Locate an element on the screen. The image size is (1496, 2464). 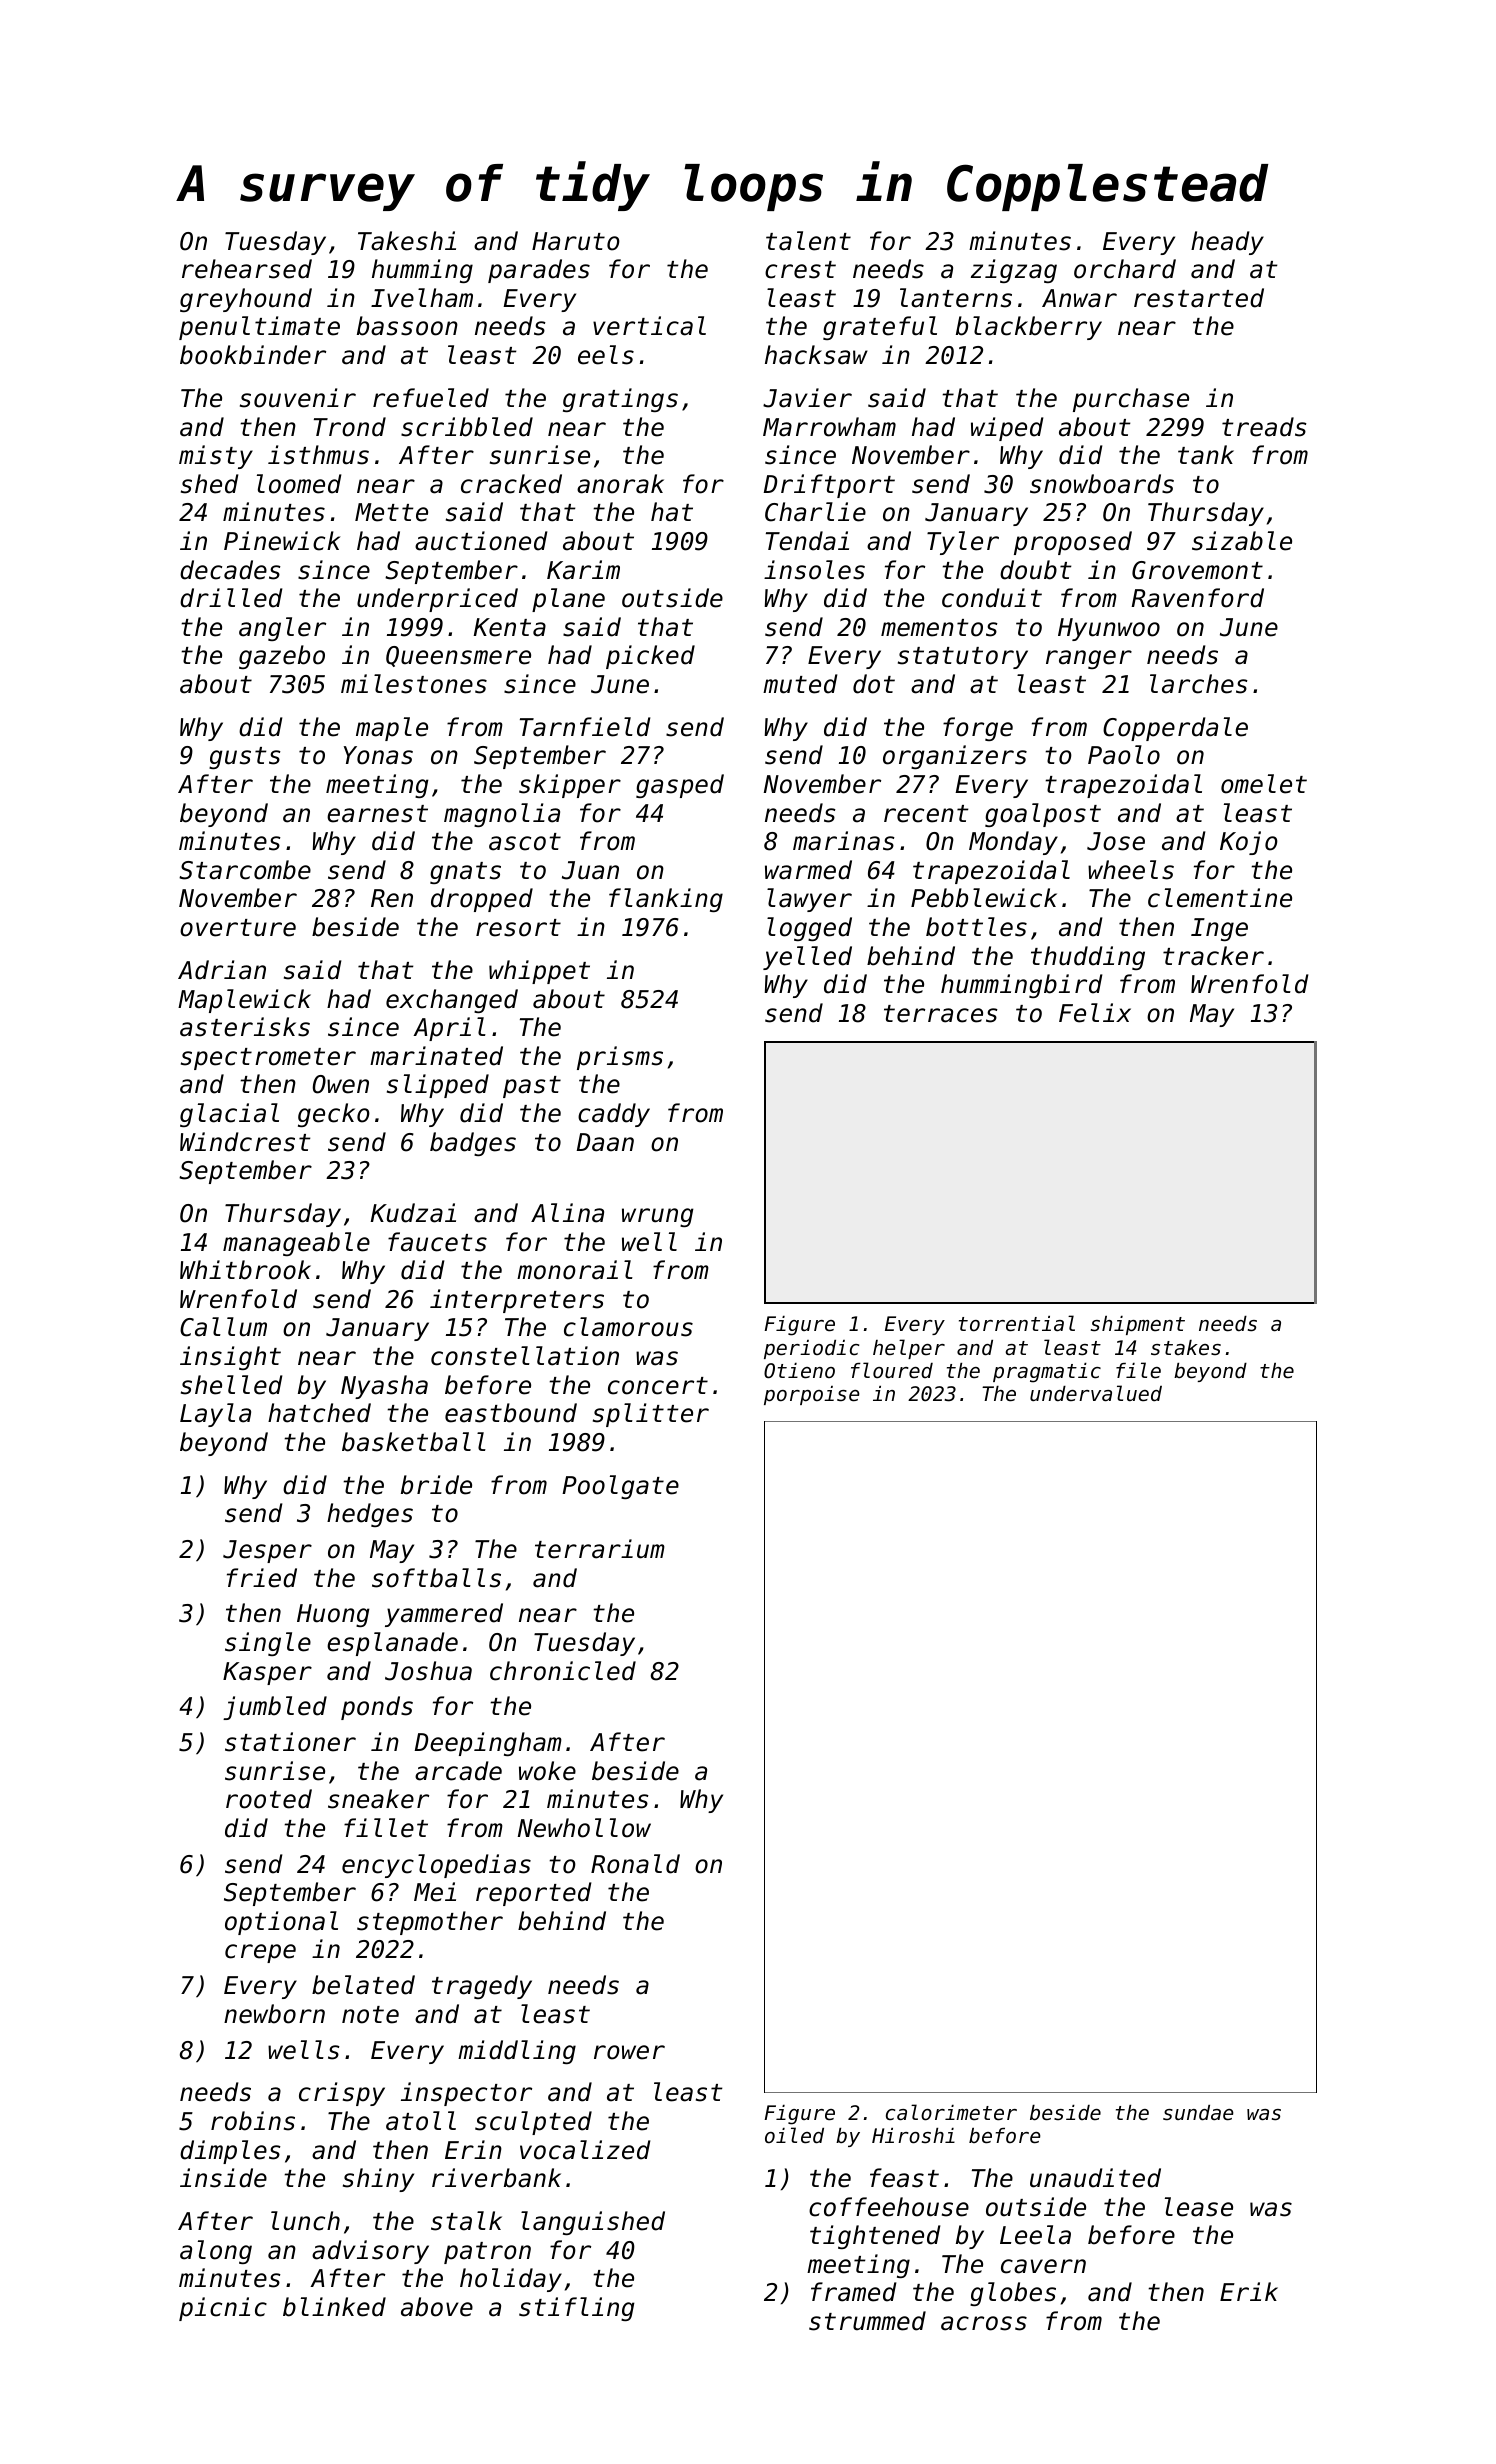
sundae is located at coordinates (1198, 2113).
